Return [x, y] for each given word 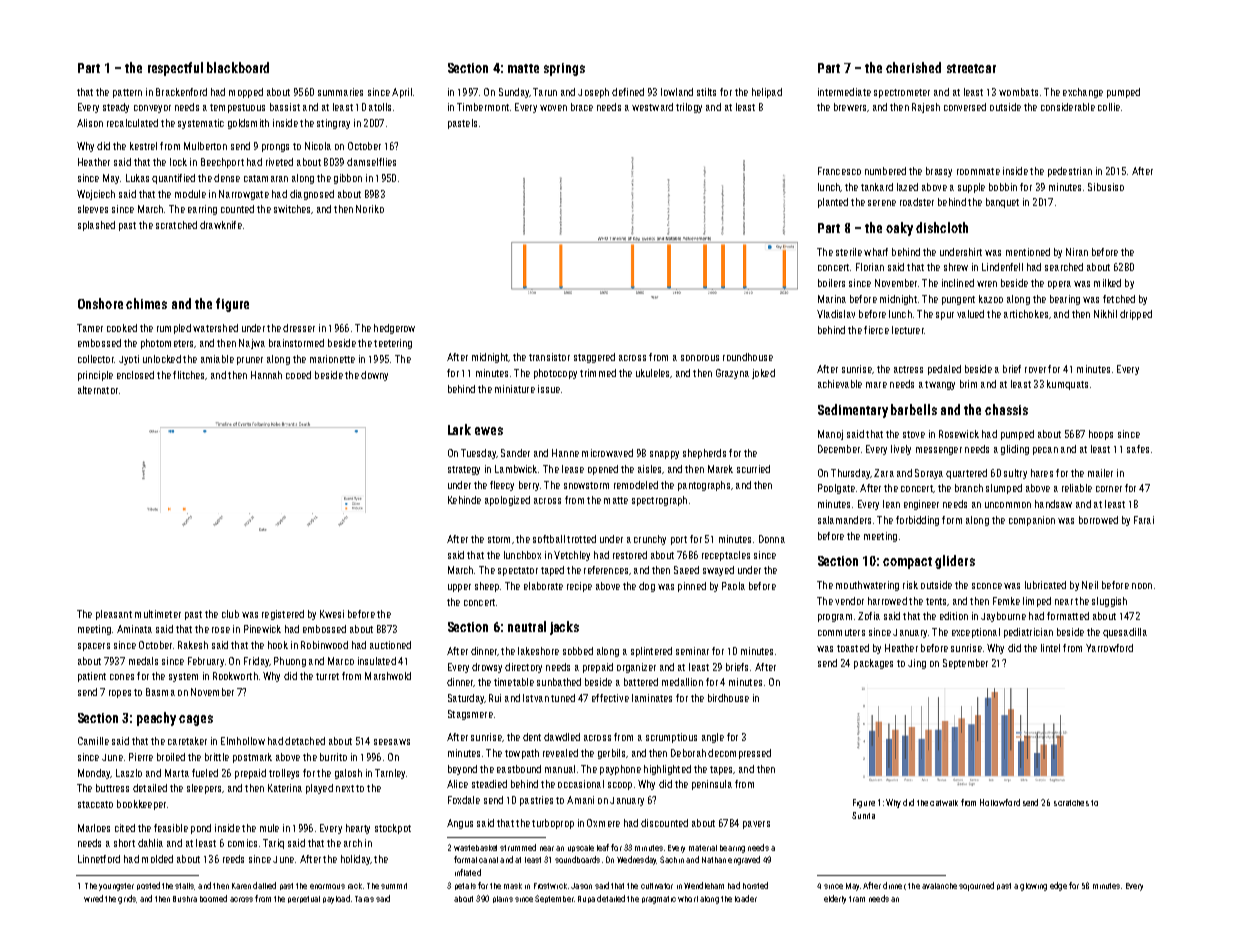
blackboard [238, 67]
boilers [831, 283]
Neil [1090, 585]
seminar [692, 651]
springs [564, 69]
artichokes [1026, 314]
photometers [167, 344]
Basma [160, 692]
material [703, 848]
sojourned [976, 886]
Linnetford [99, 859]
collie [1109, 107]
